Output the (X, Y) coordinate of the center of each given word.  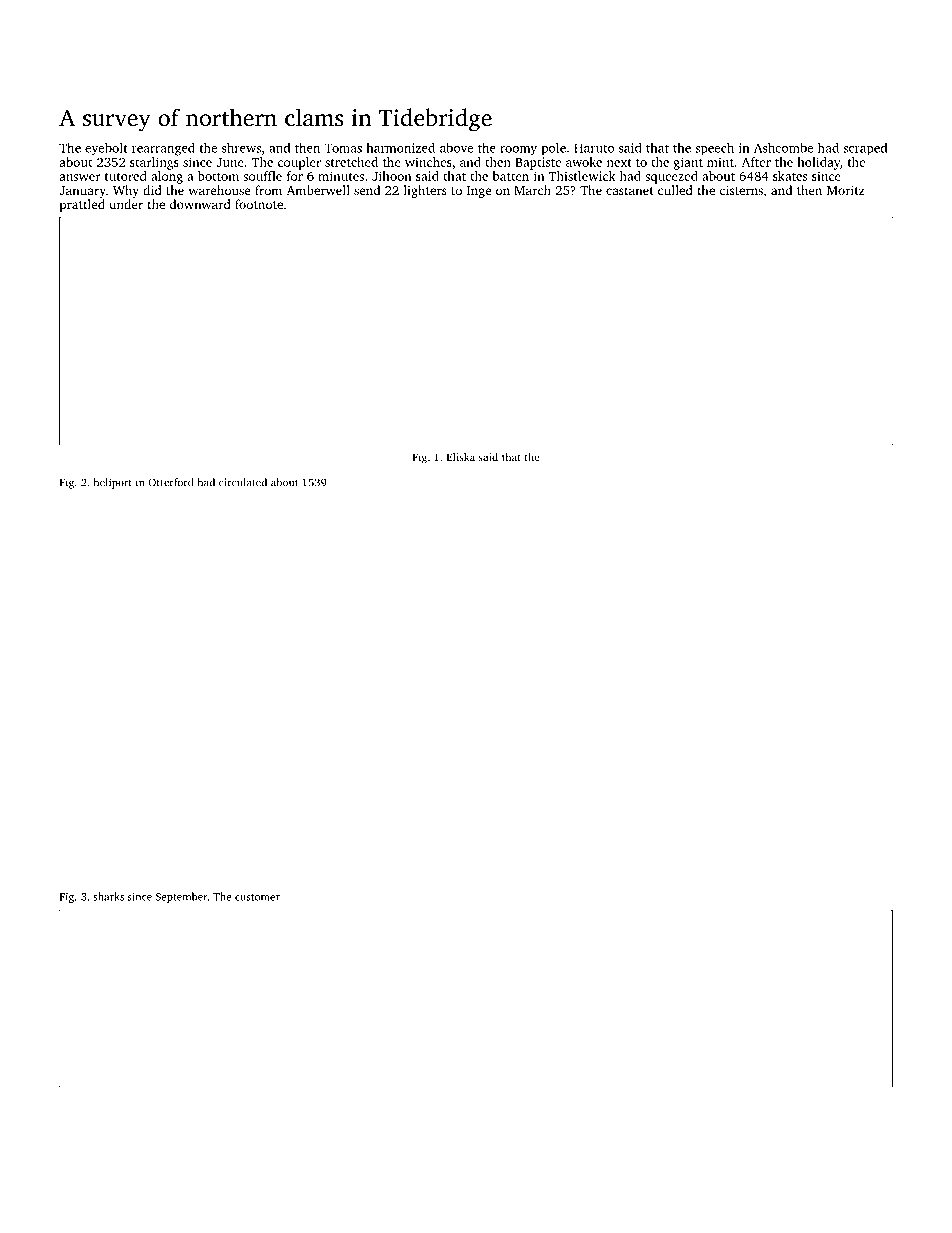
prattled (82, 205)
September (181, 897)
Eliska (461, 457)
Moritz (846, 190)
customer (257, 897)
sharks (108, 896)
